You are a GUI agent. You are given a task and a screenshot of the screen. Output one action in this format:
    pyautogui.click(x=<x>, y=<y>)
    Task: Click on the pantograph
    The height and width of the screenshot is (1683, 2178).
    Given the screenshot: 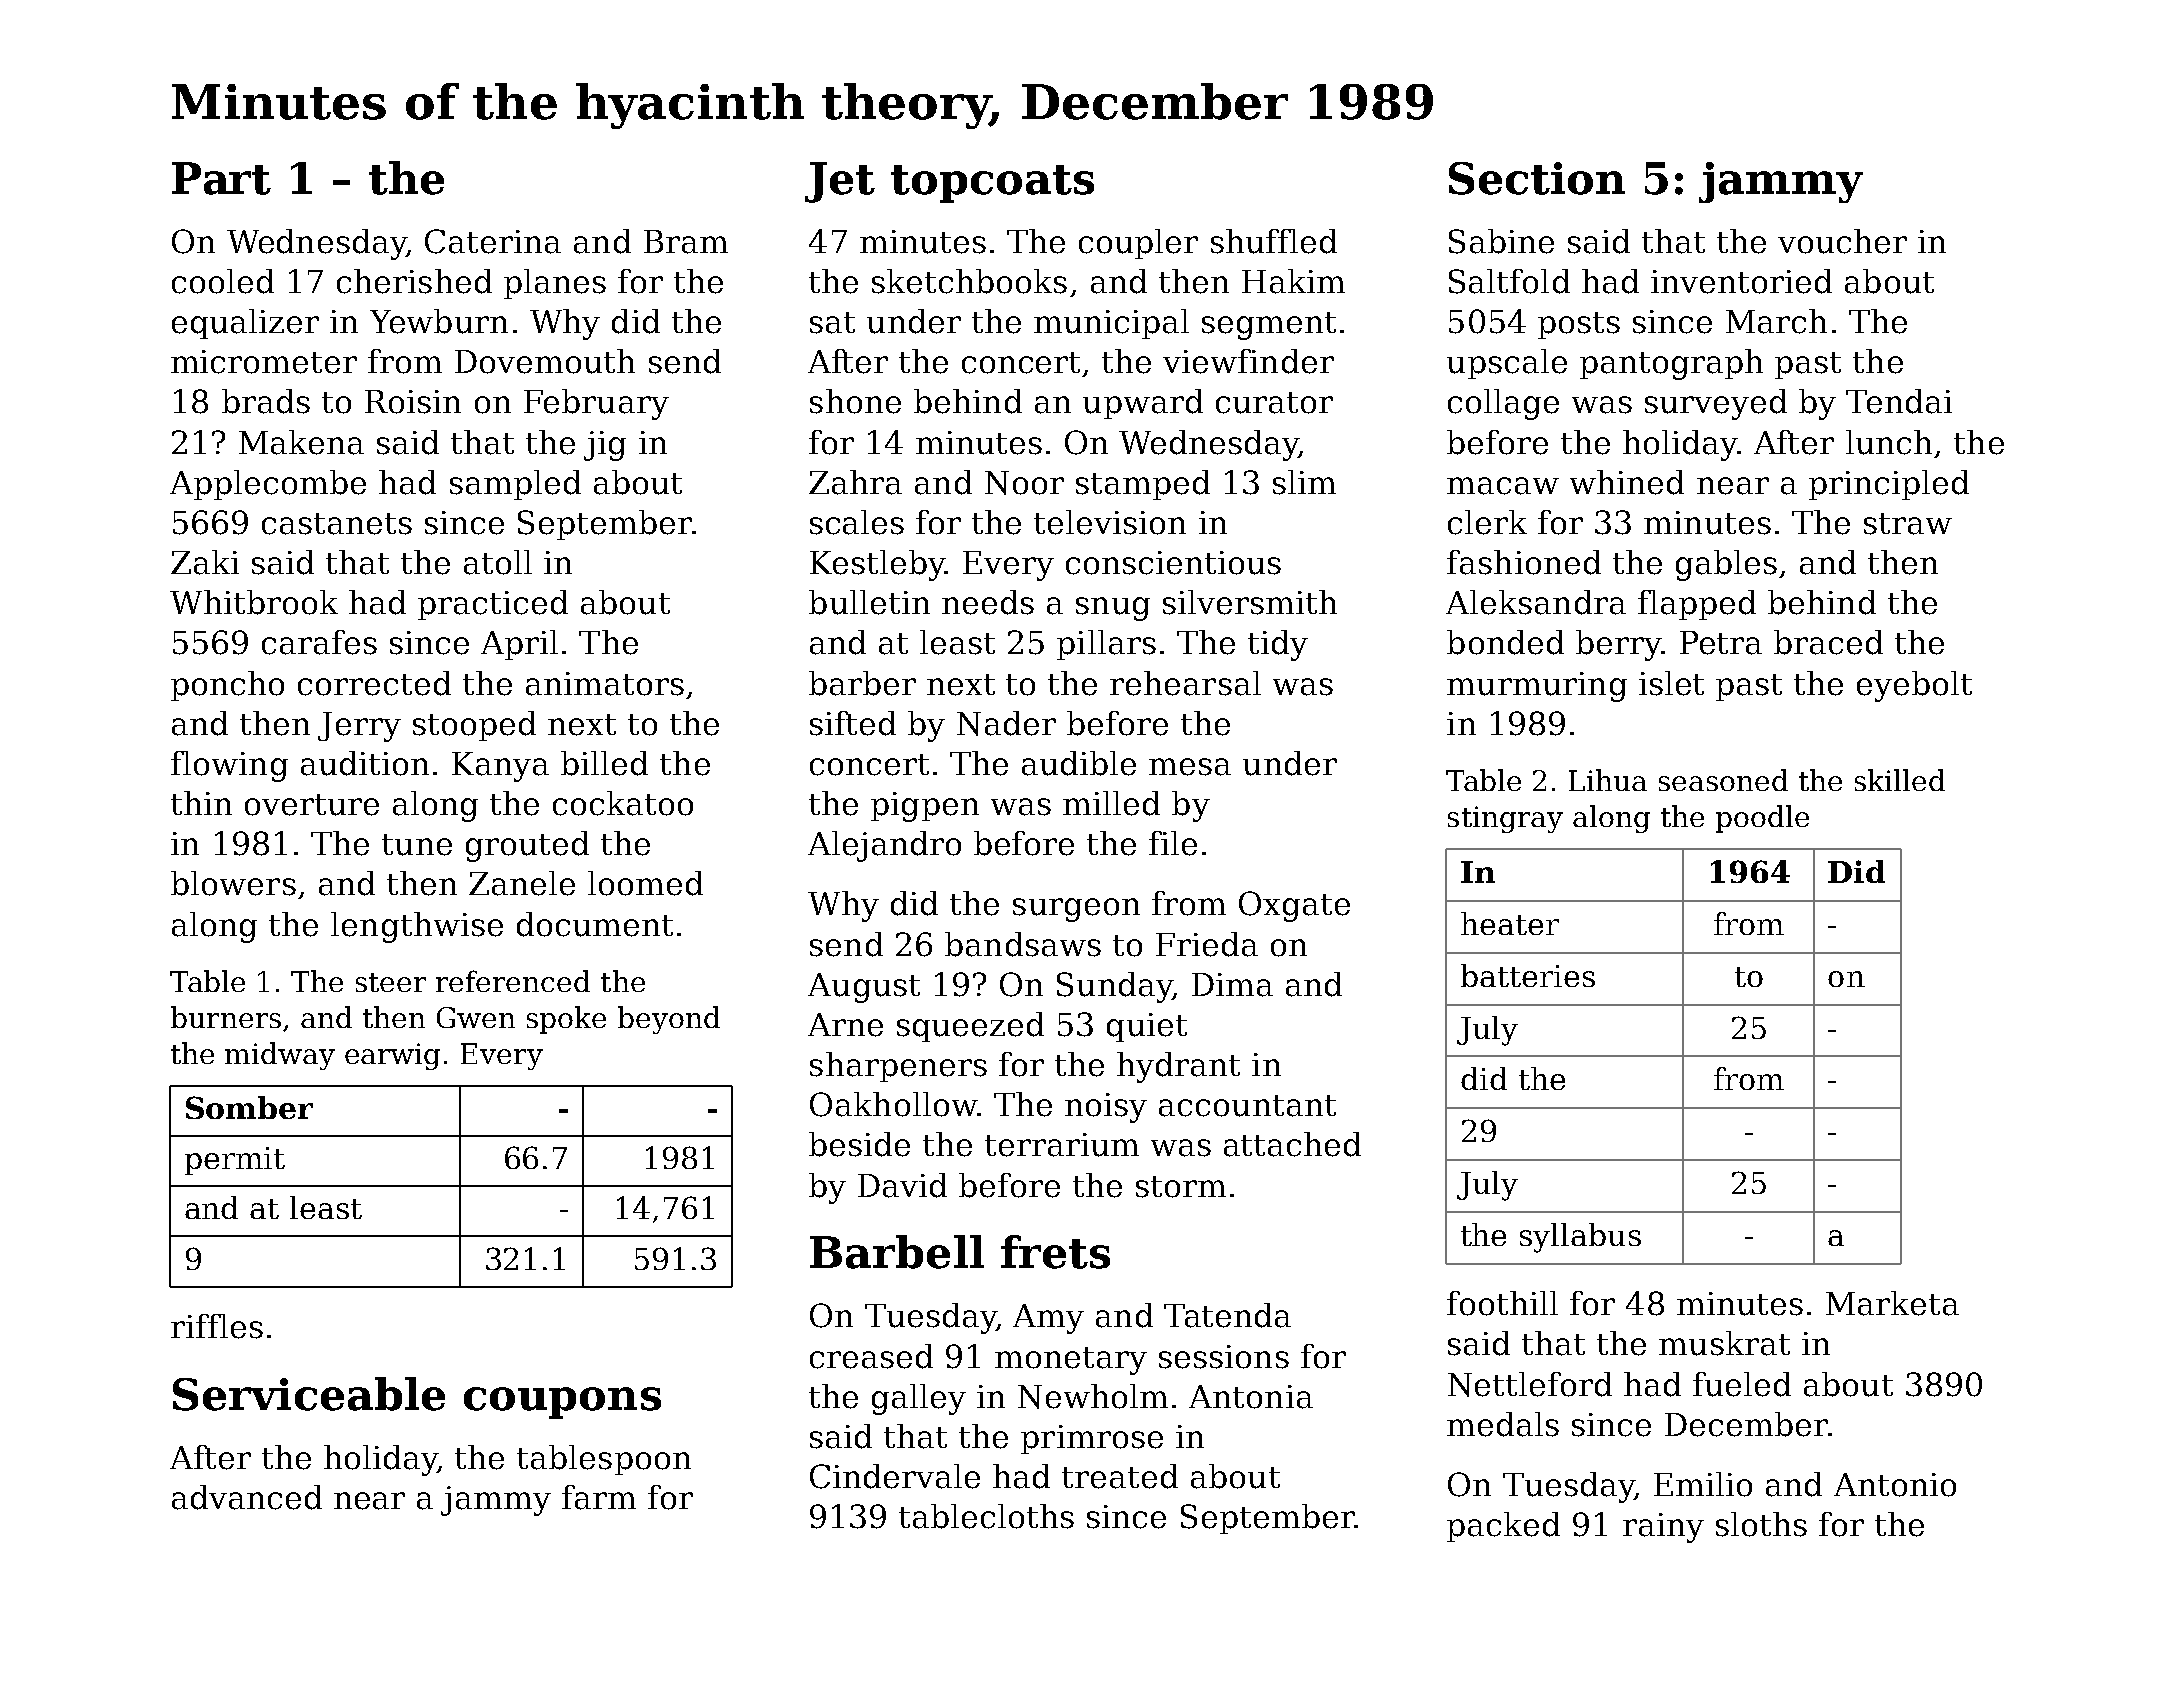 What is the action you would take?
    pyautogui.click(x=1671, y=364)
